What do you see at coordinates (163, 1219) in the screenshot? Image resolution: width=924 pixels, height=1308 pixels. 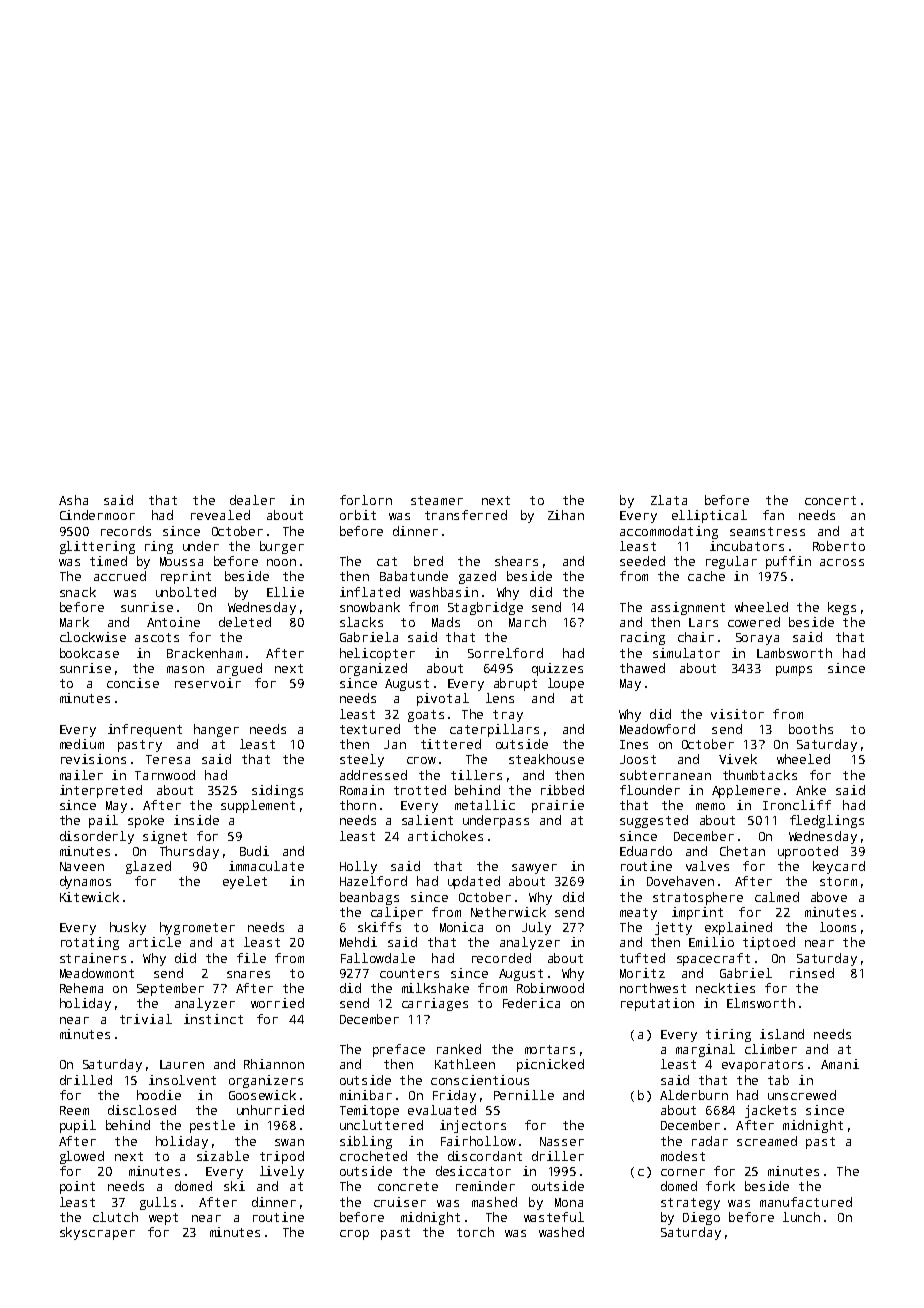 I see `wept` at bounding box center [163, 1219].
